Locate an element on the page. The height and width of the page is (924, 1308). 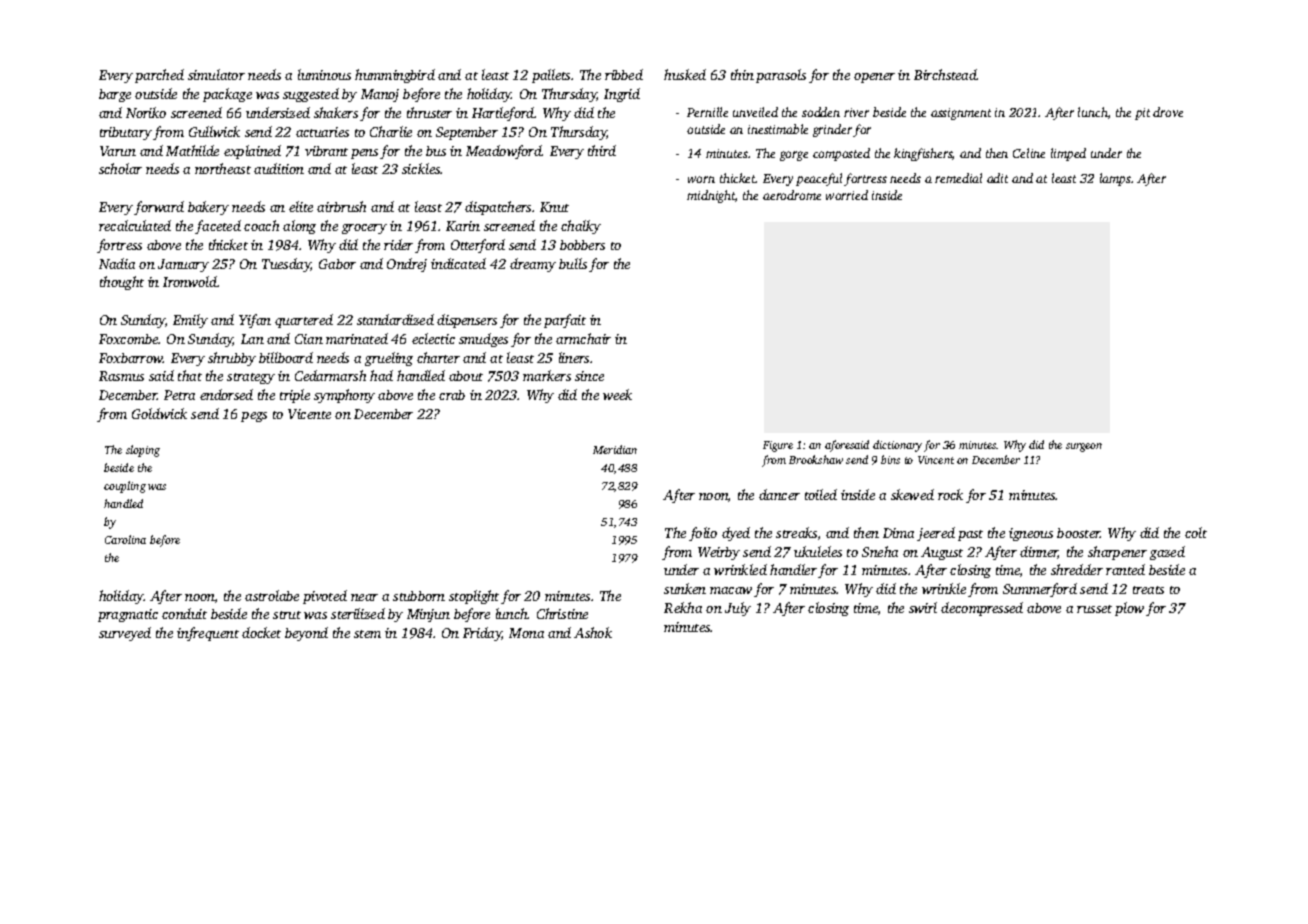
pit is located at coordinates (1142, 114).
